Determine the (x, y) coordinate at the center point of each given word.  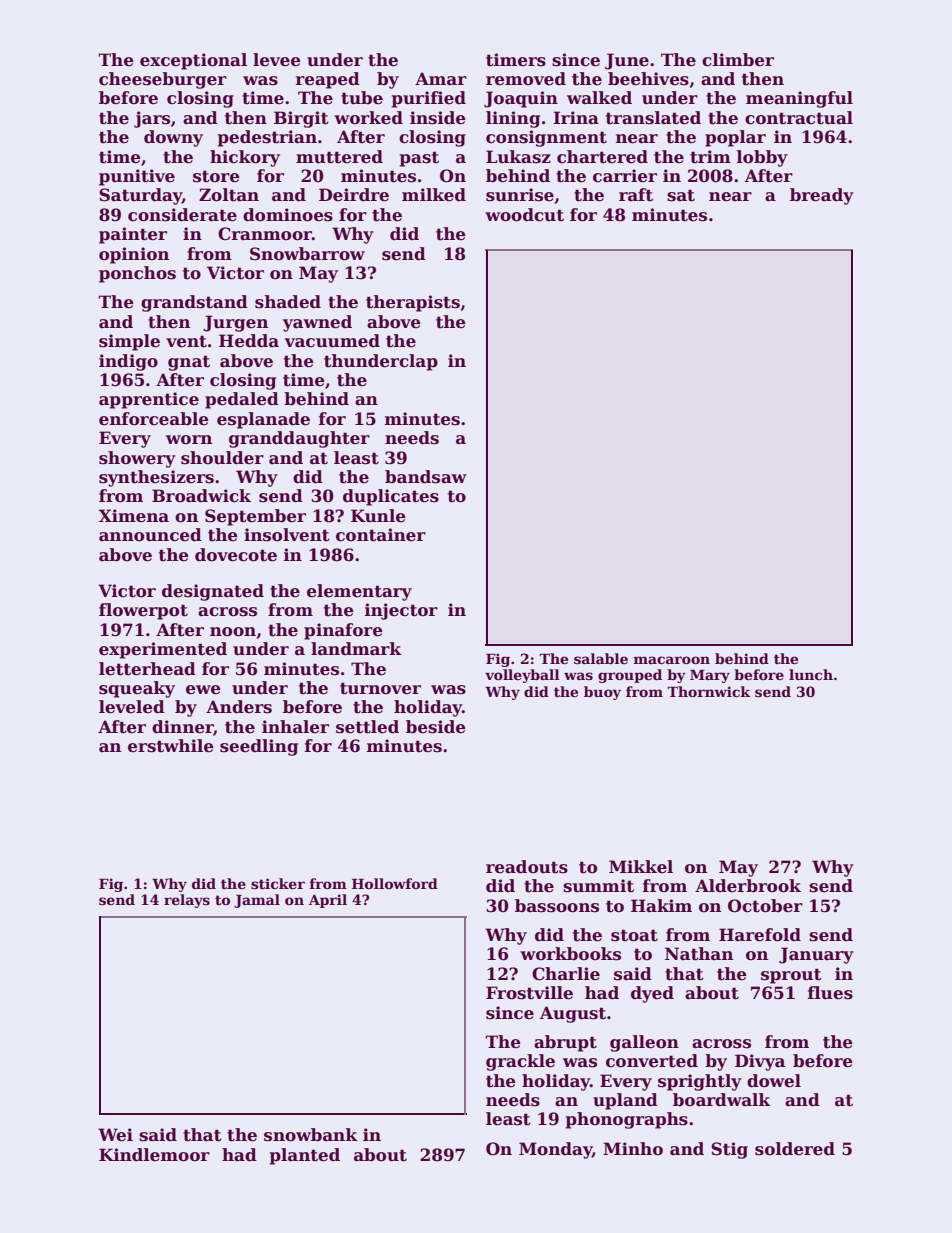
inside (438, 118)
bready (822, 196)
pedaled (242, 400)
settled (367, 727)
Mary (710, 676)
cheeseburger (163, 80)
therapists (413, 303)
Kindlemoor (154, 1155)
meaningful (799, 99)
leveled (132, 707)
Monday (555, 1150)
